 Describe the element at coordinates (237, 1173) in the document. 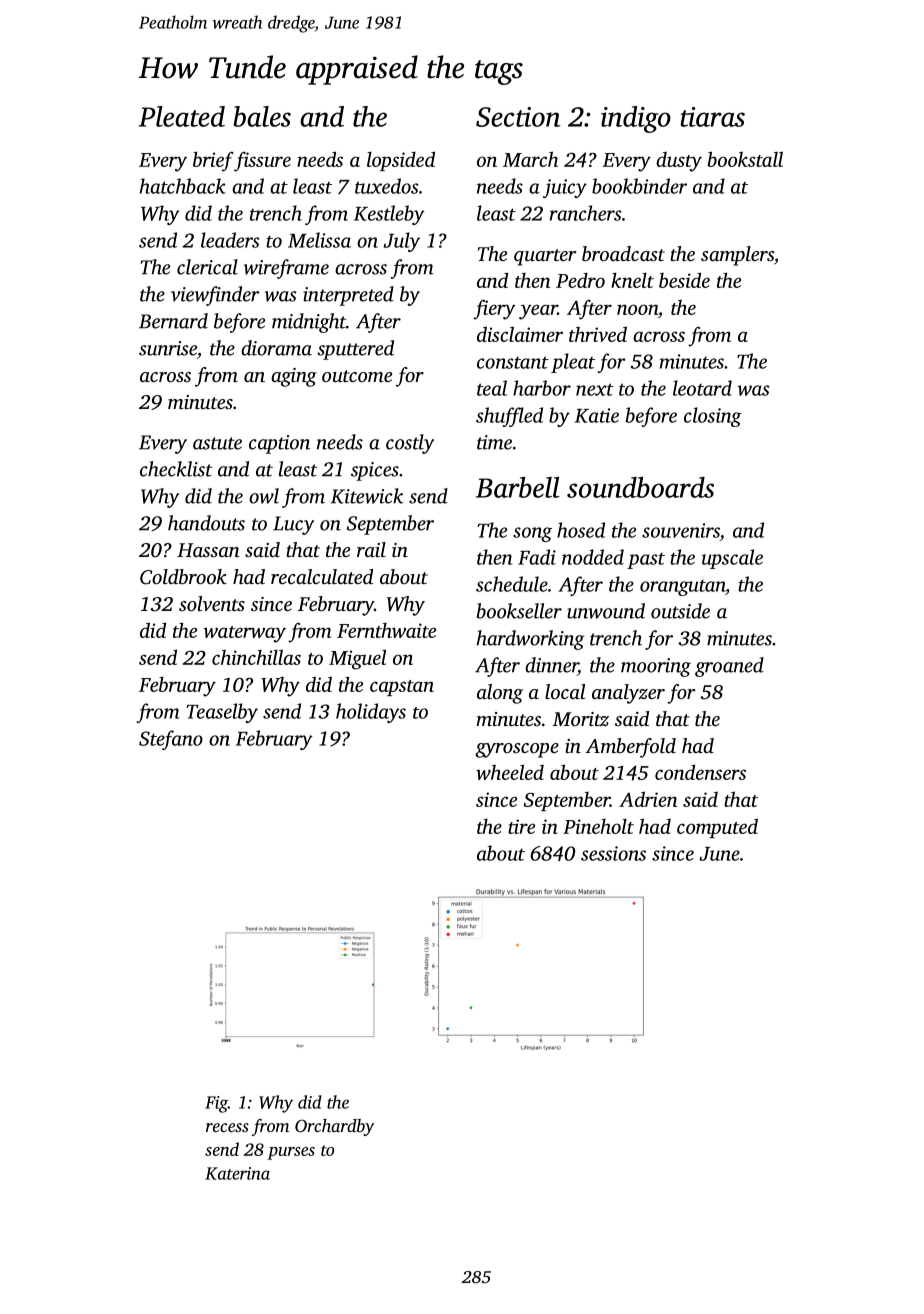

I see `Katerina` at that location.
